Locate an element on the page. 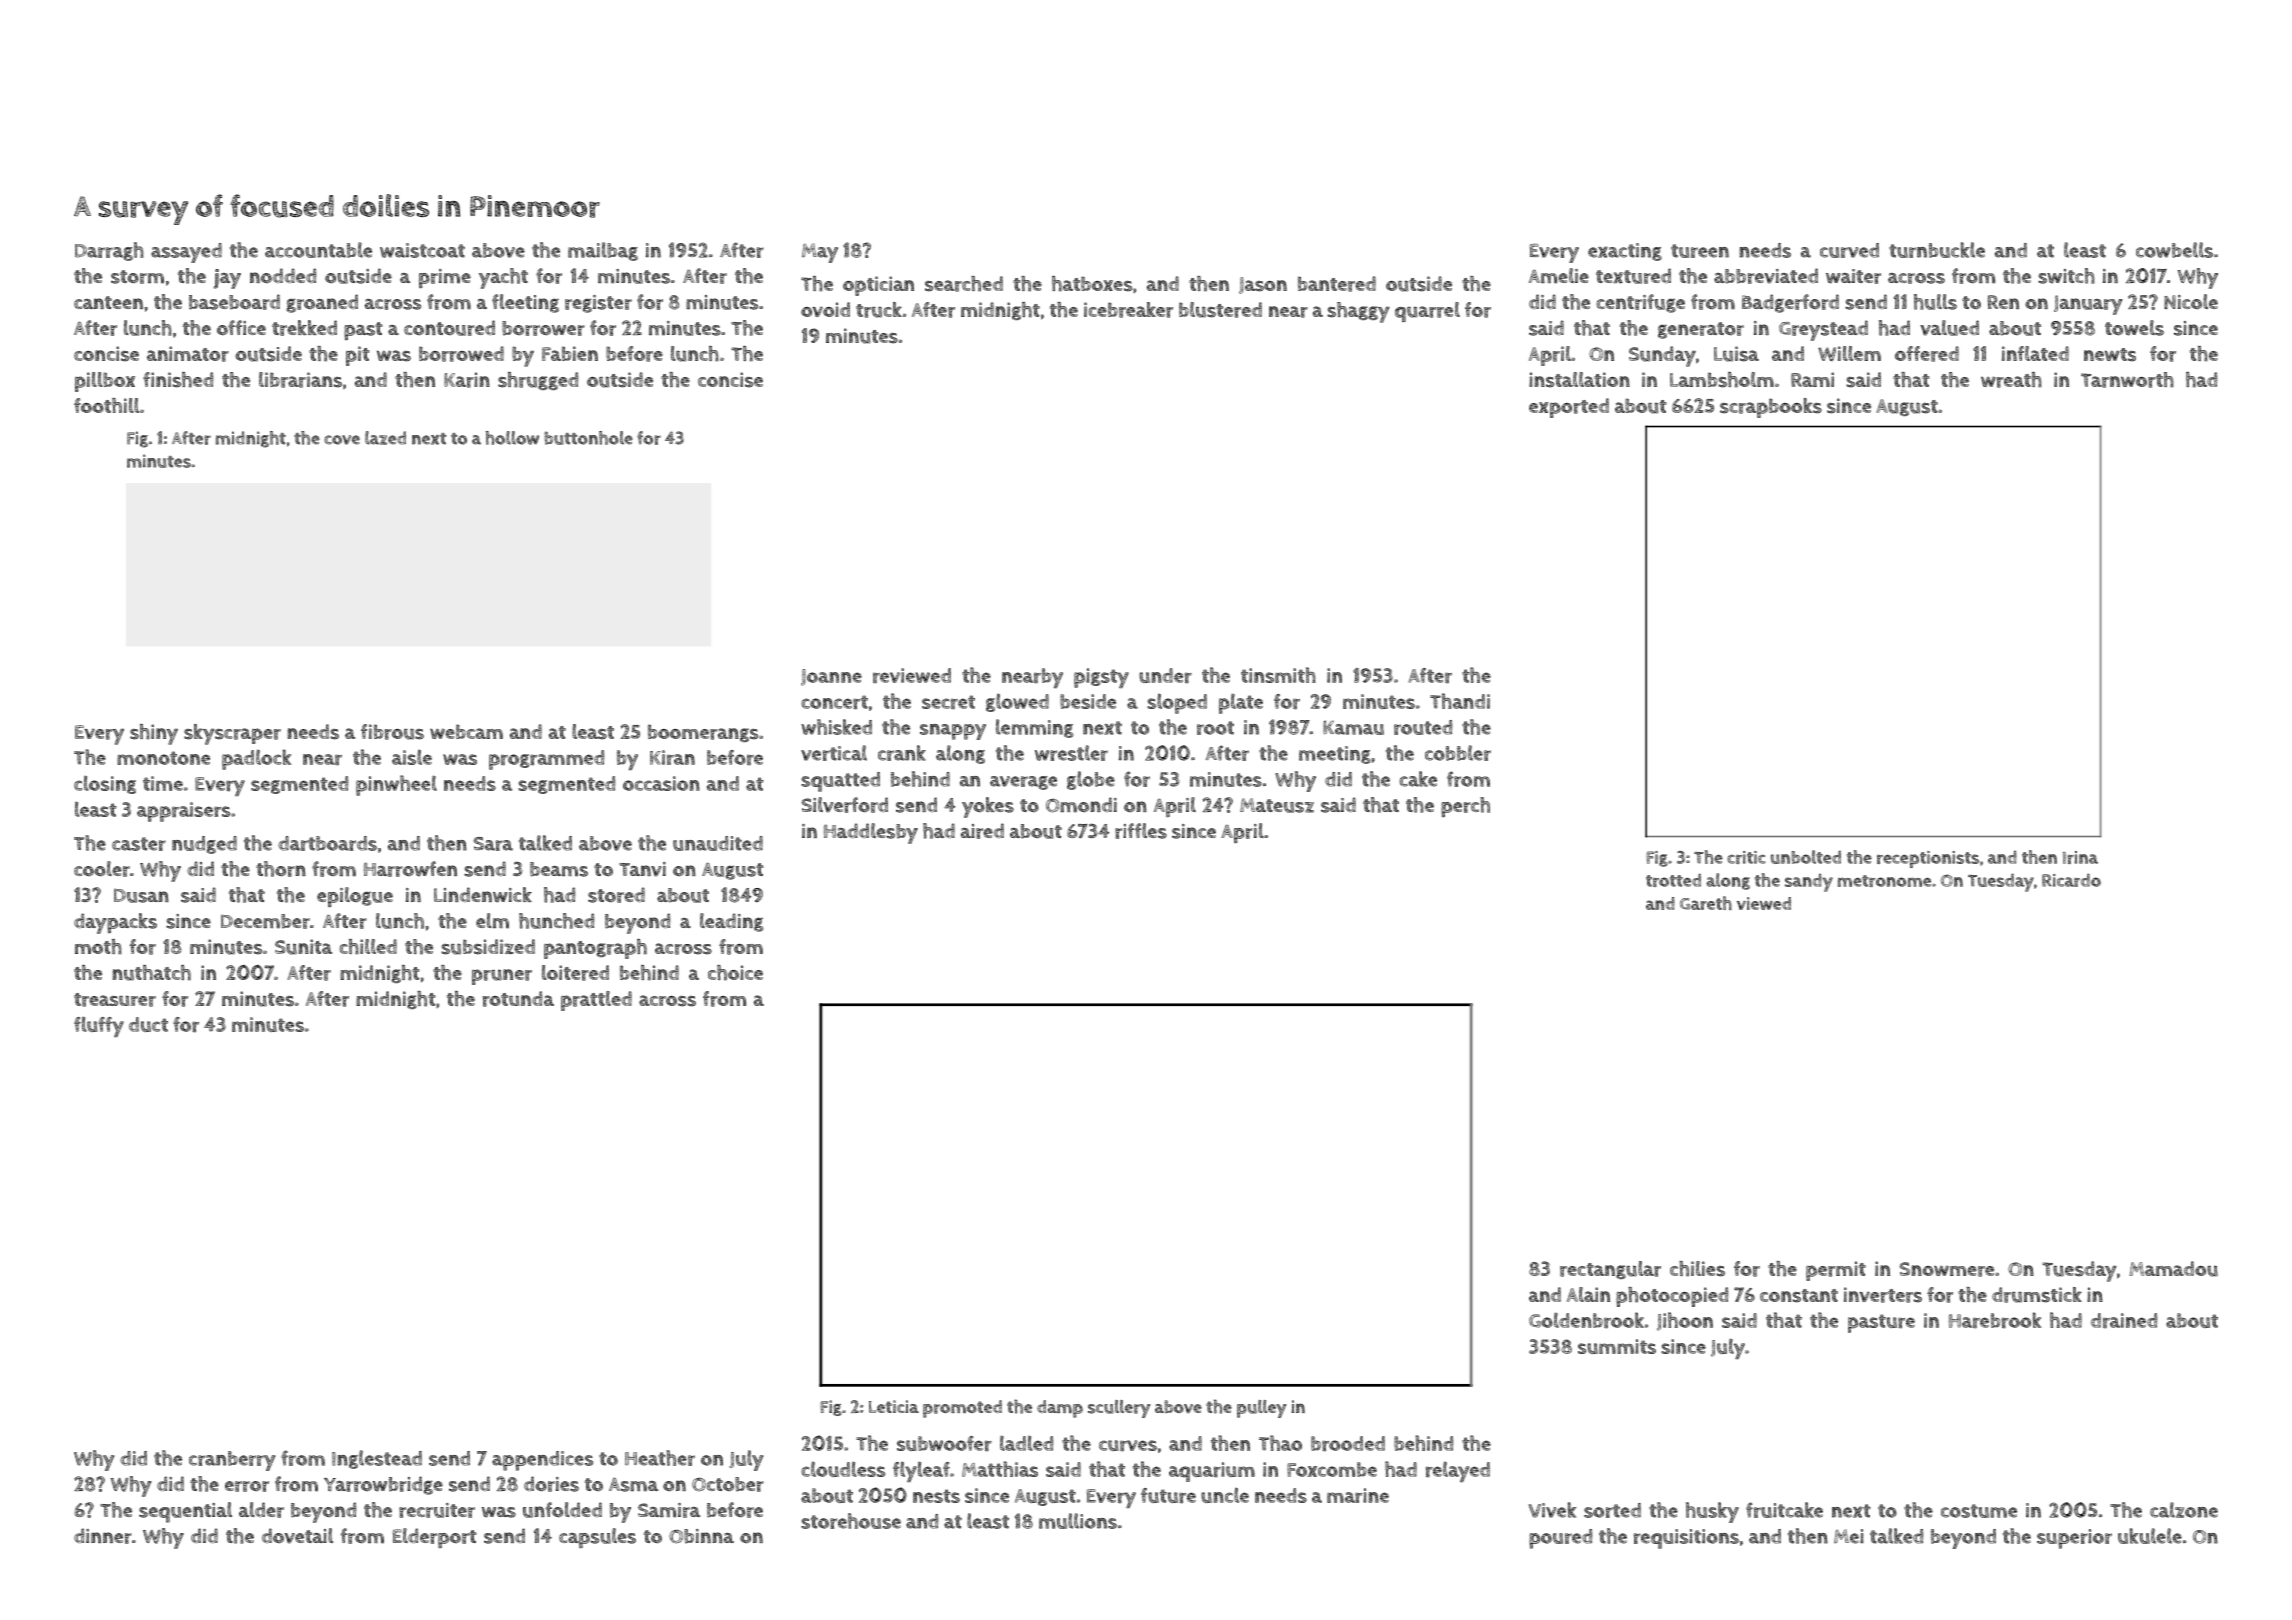  webcam is located at coordinates (466, 731).
